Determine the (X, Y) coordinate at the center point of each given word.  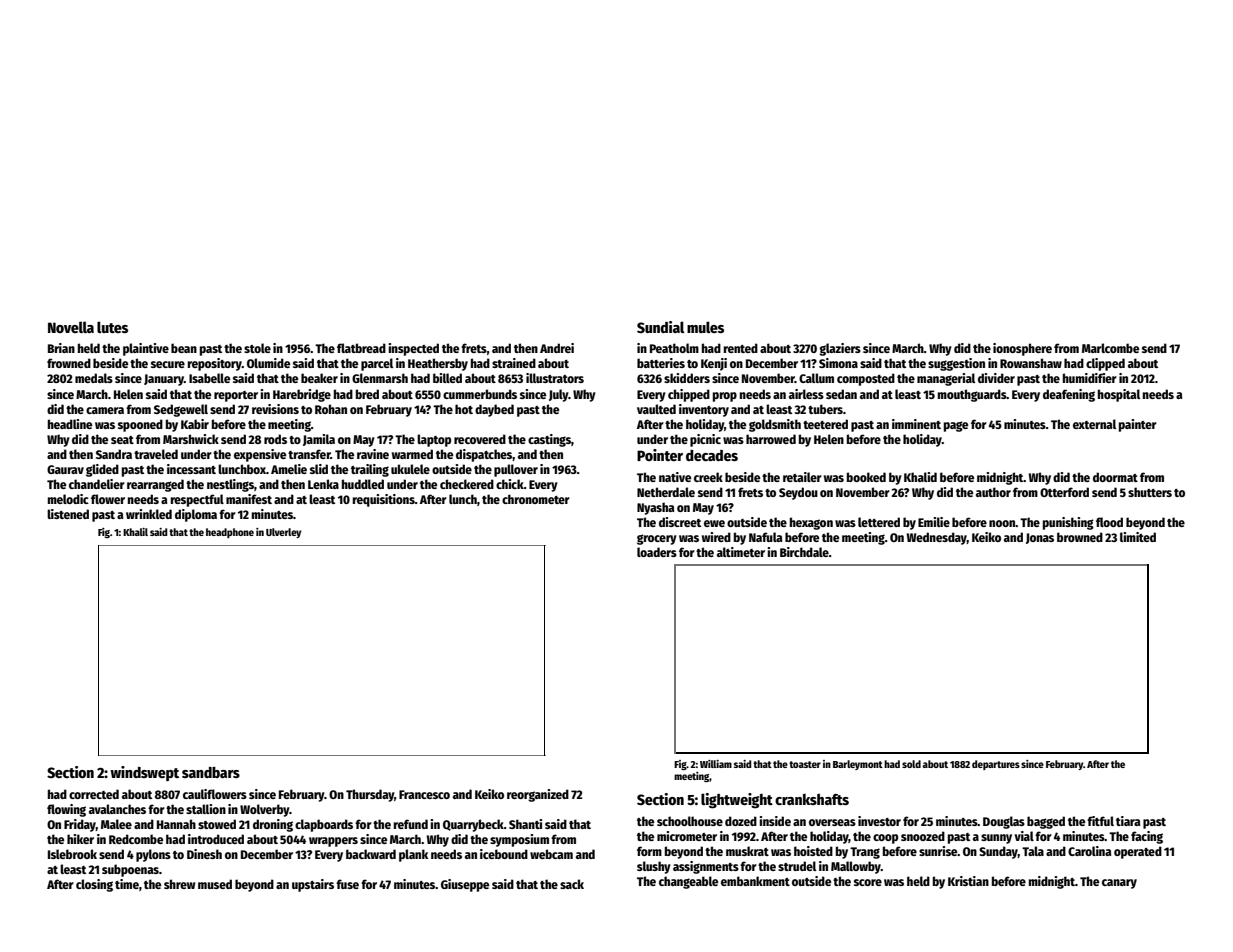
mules (705, 327)
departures (996, 765)
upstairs (313, 885)
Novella (71, 327)
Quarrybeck (473, 825)
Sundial (660, 327)
